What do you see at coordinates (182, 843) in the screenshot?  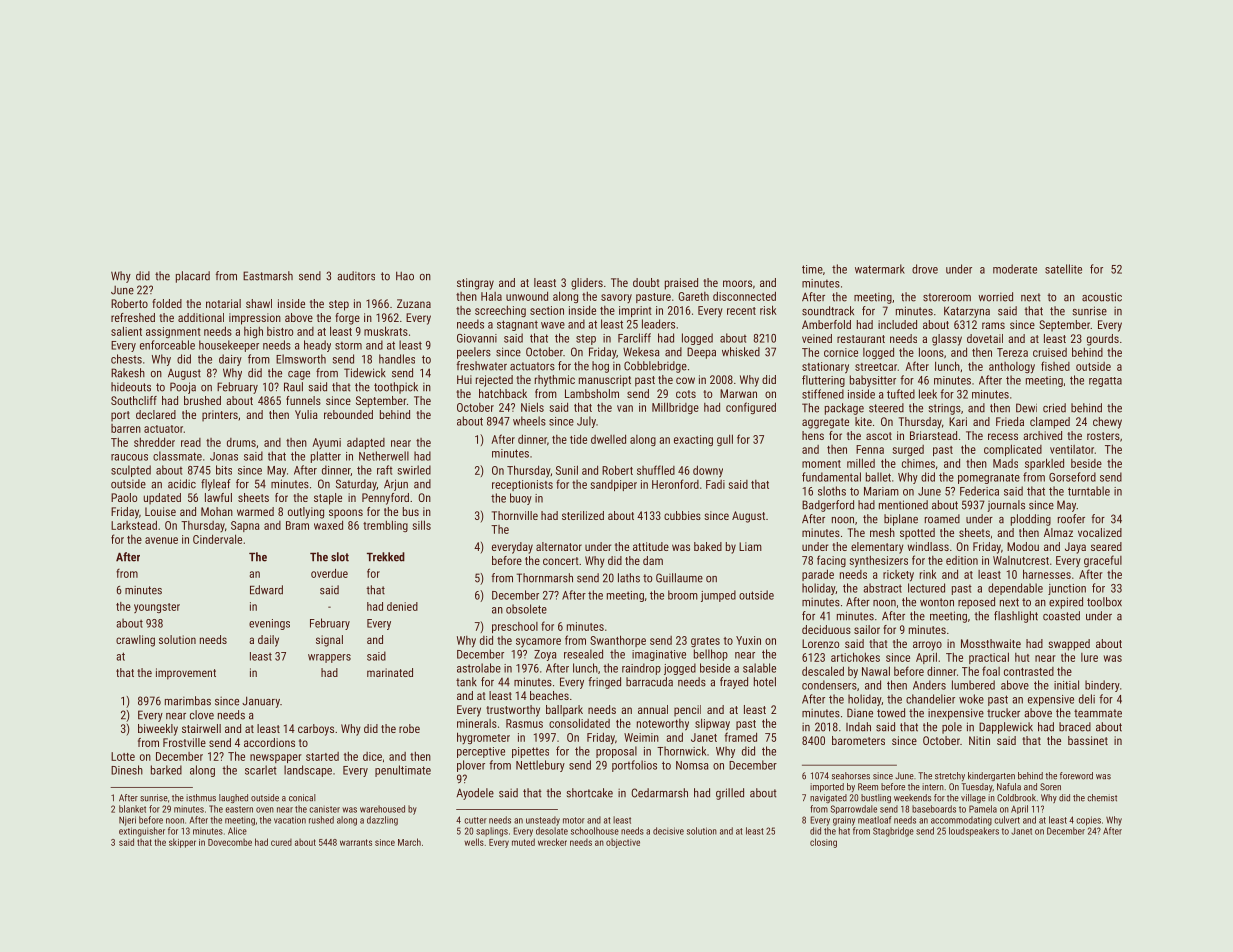 I see `skipper` at bounding box center [182, 843].
